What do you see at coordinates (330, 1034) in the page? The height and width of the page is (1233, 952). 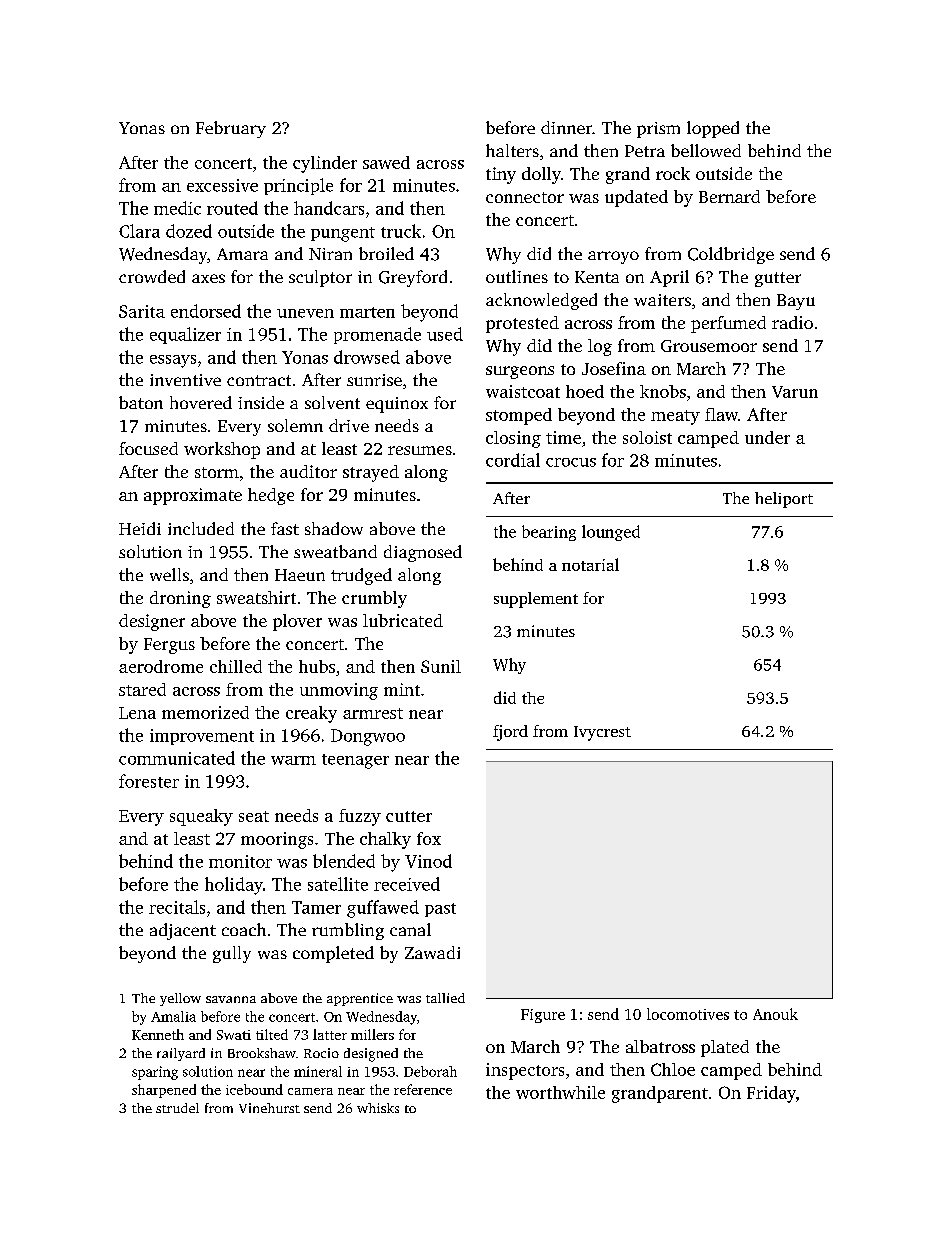 I see `latter` at bounding box center [330, 1034].
